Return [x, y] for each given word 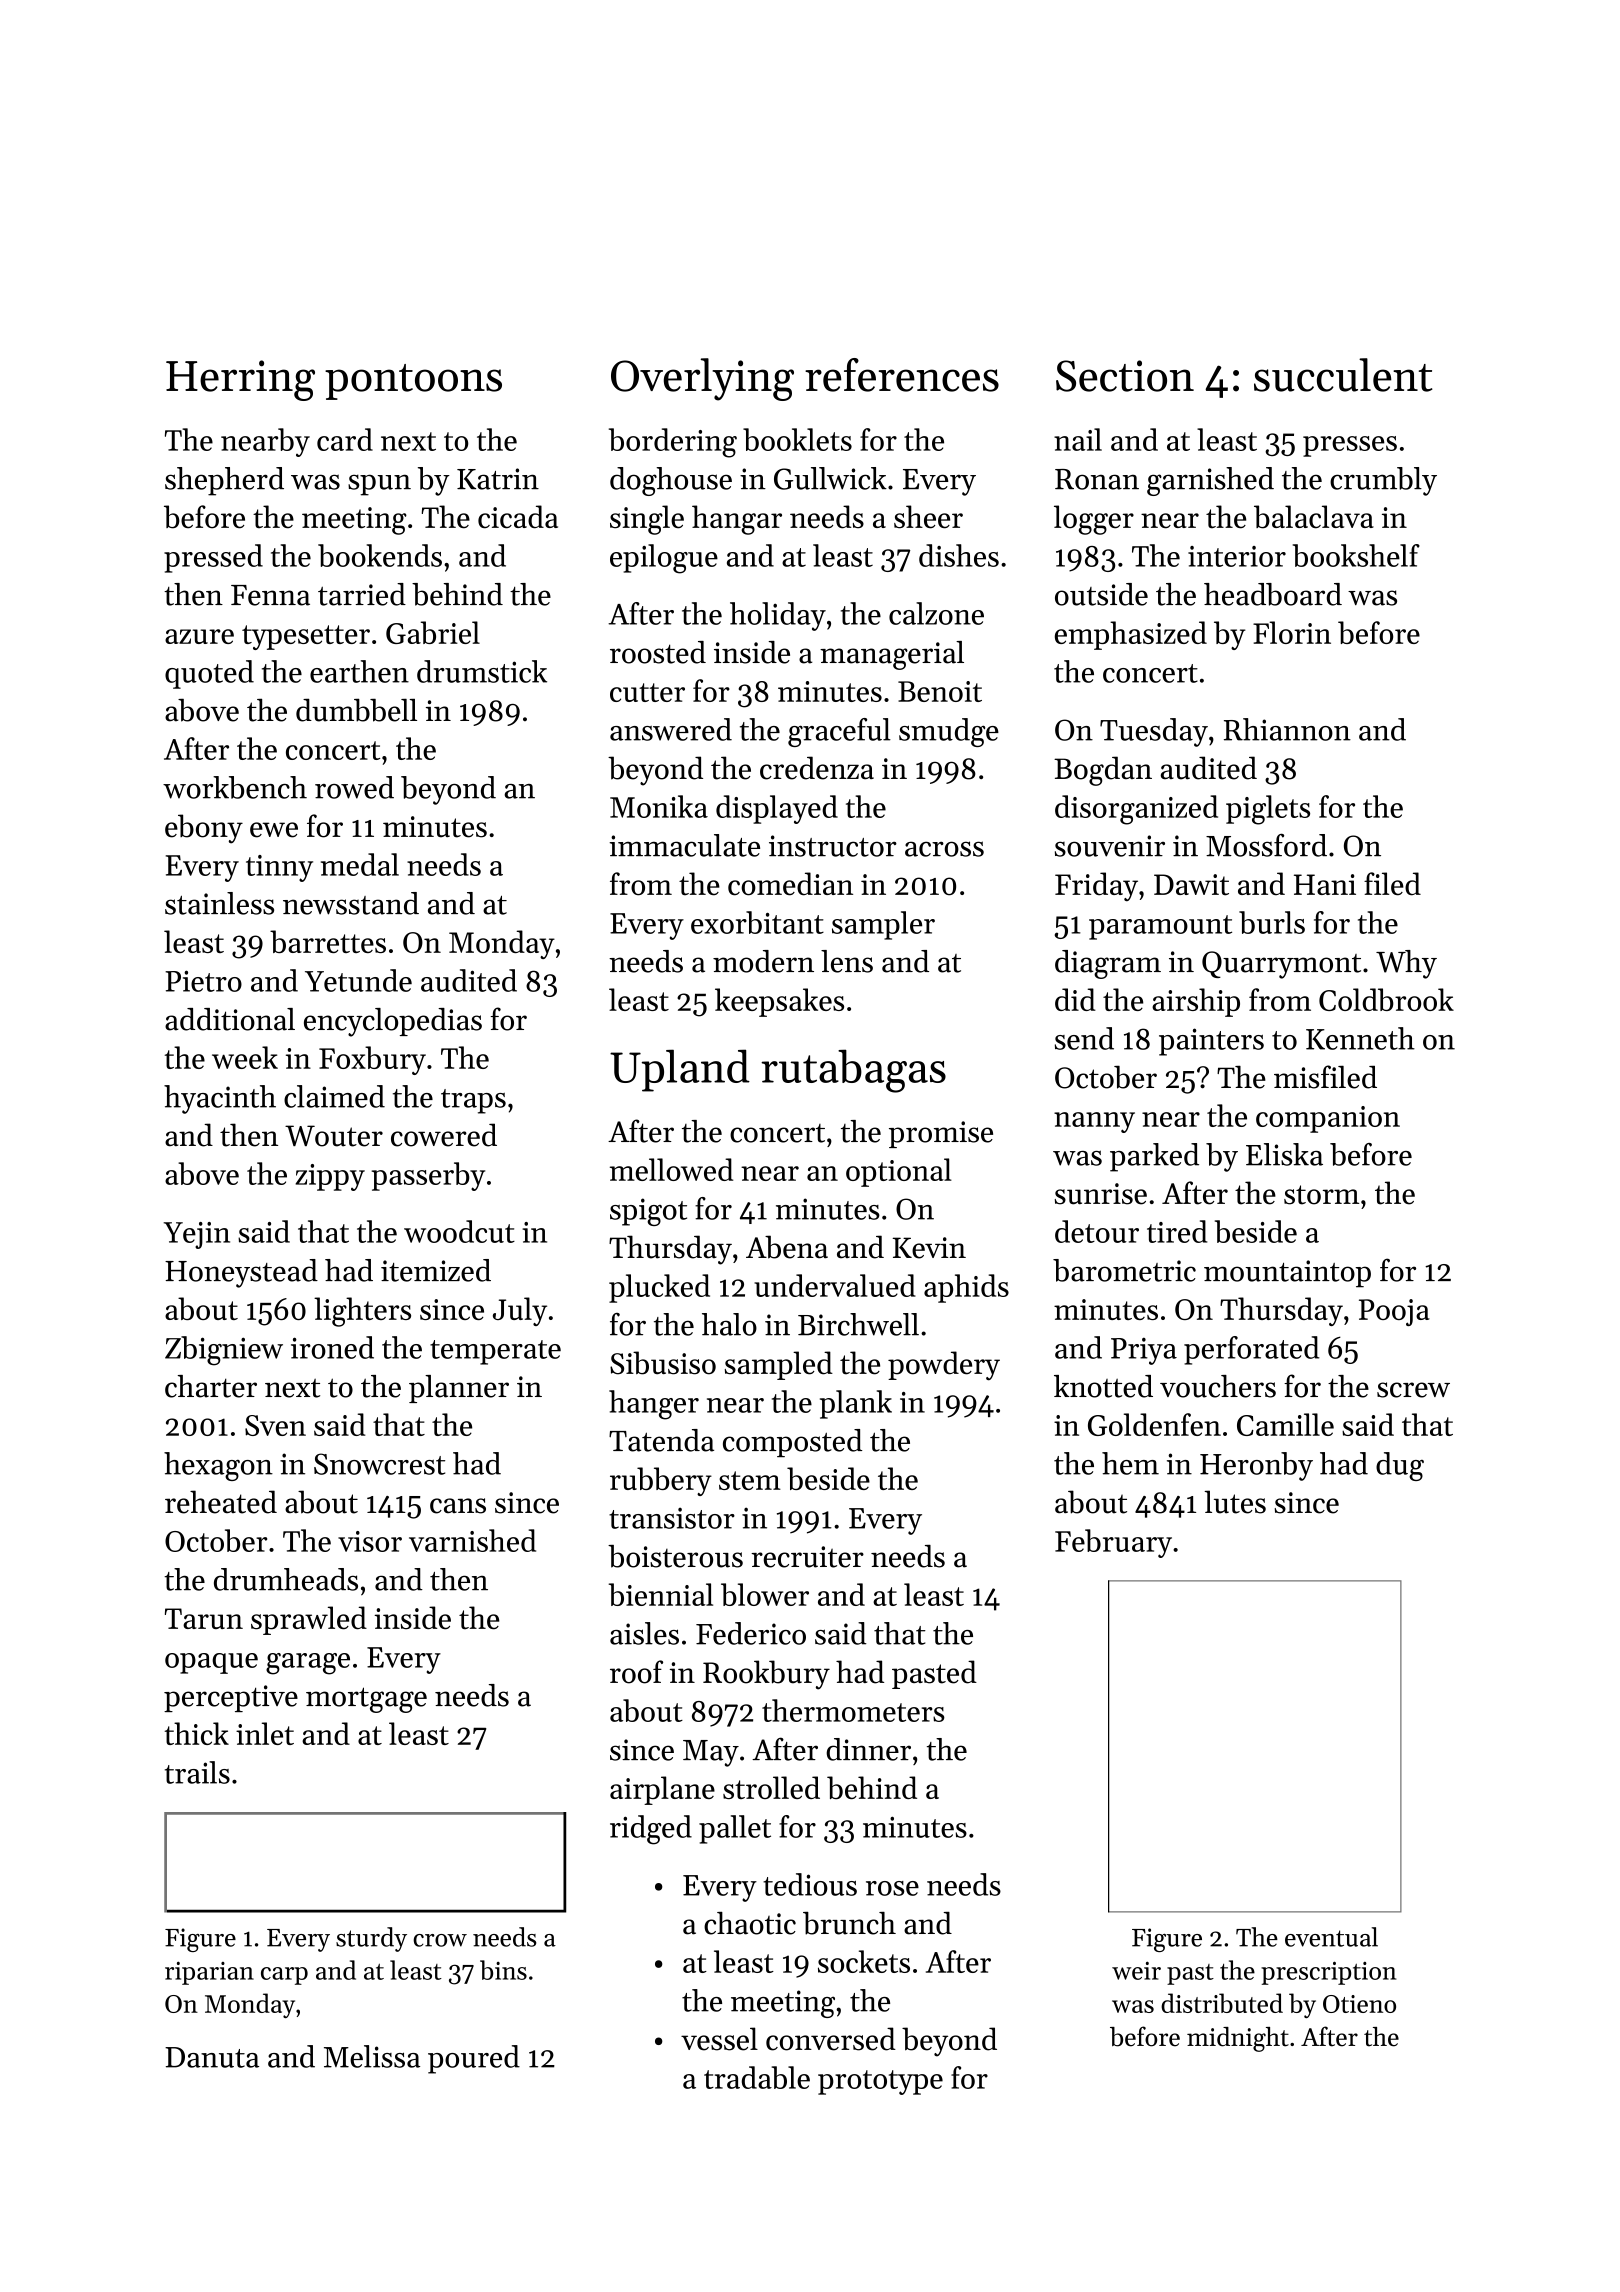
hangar [737, 520]
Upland [680, 1070]
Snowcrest [379, 1464]
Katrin [498, 479]
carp [284, 1976]
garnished [1210, 481]
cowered [444, 1135]
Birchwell [858, 1324]
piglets [1268, 810]
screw [1413, 1390]
